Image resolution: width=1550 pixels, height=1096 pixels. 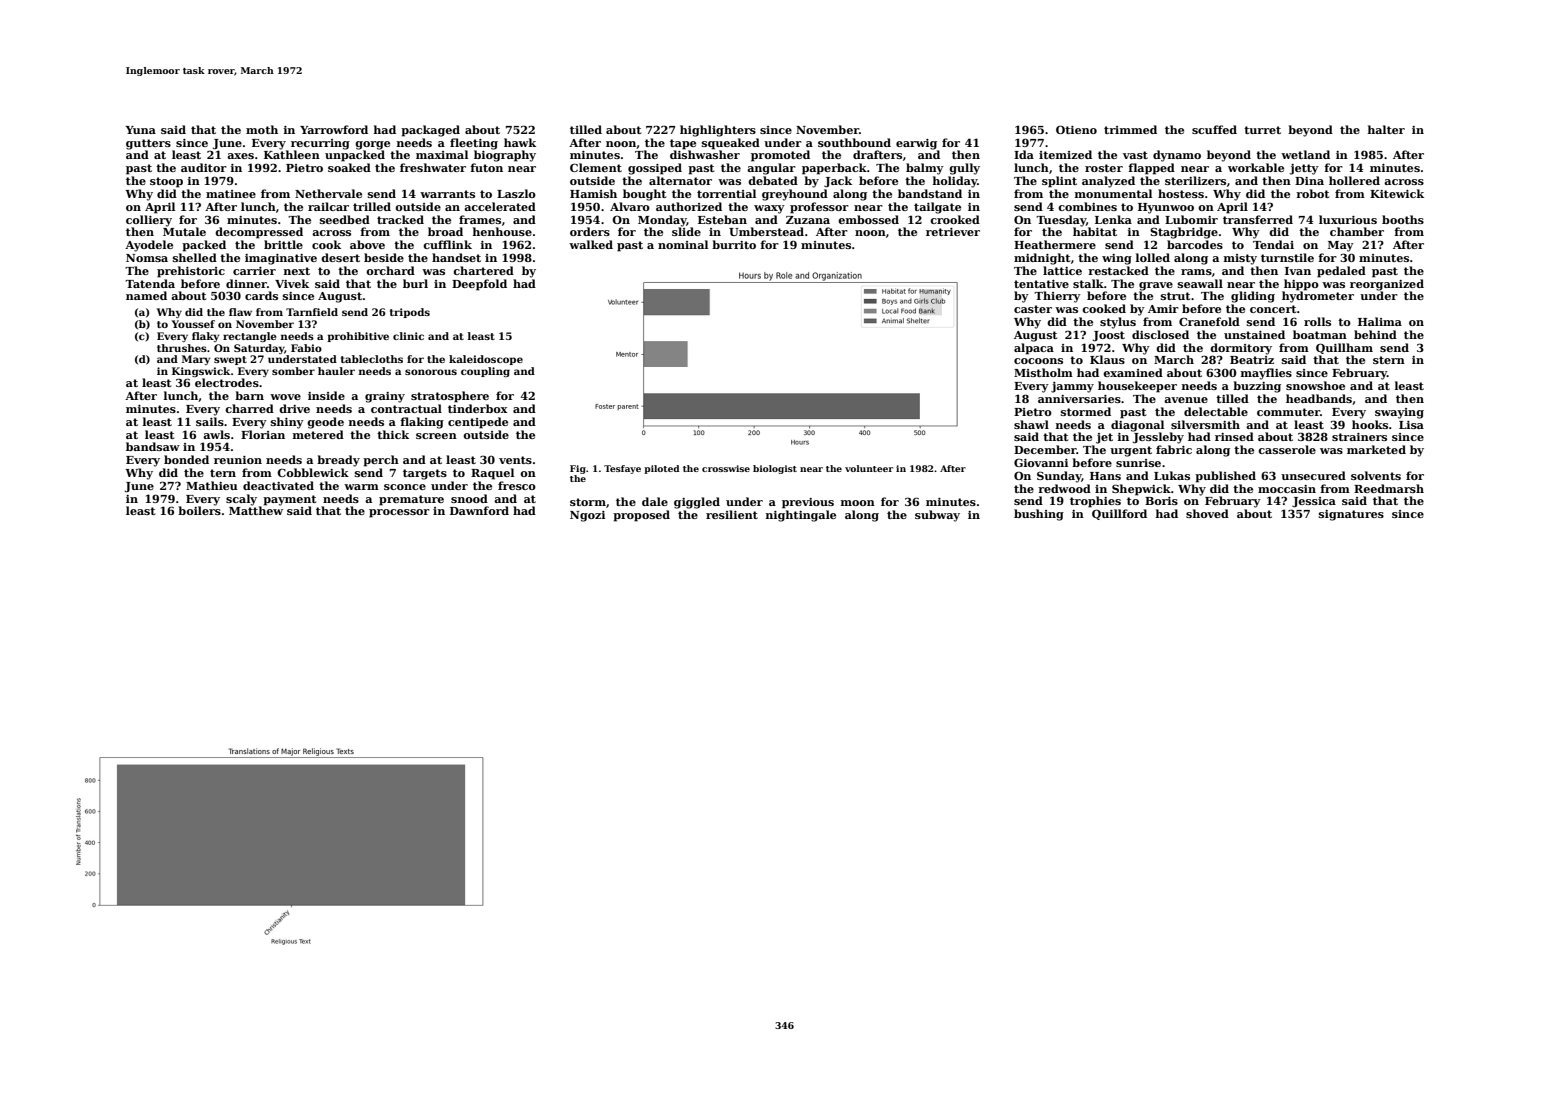 What do you see at coordinates (231, 194) in the image?
I see `matinee` at bounding box center [231, 194].
